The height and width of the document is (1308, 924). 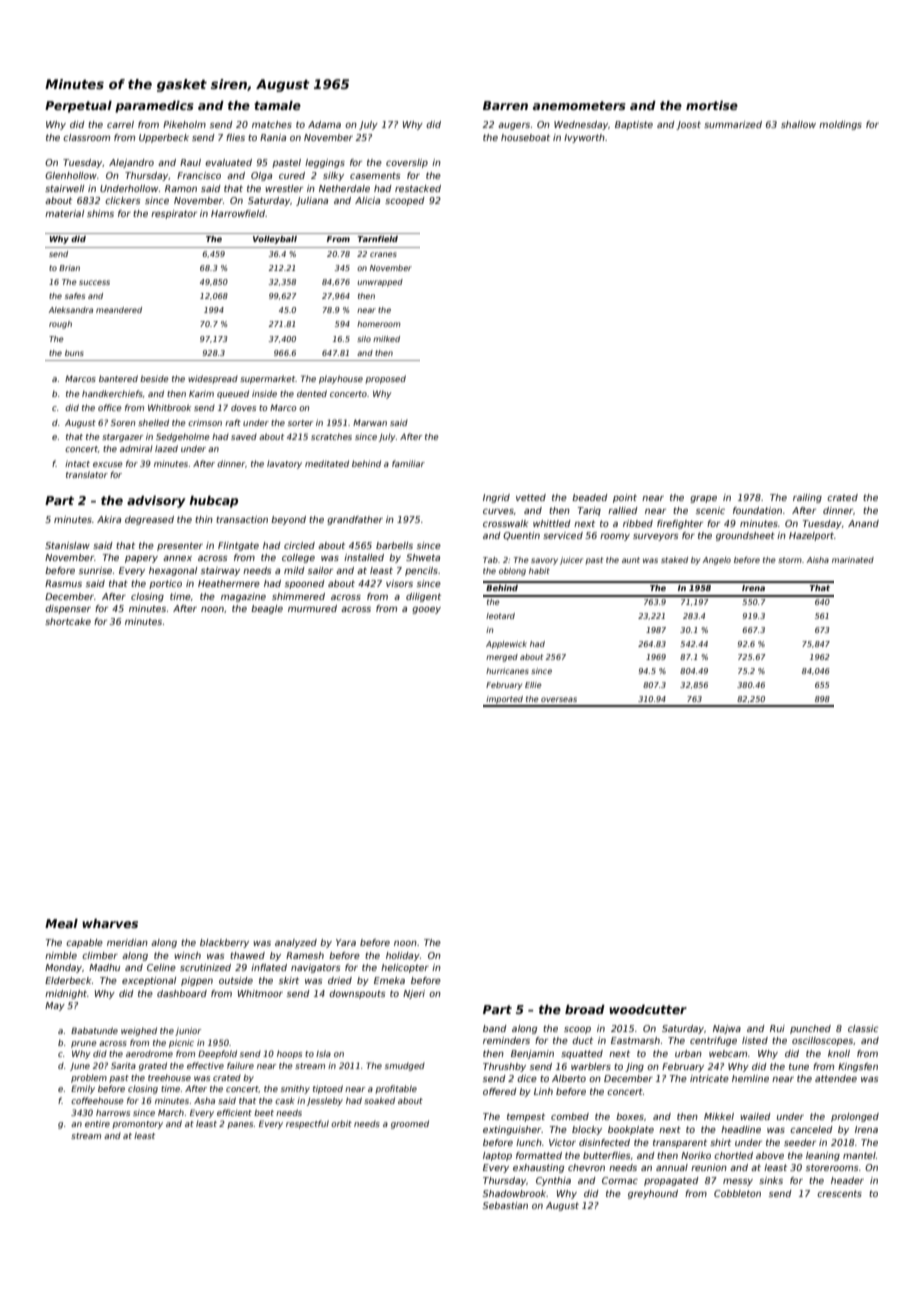 What do you see at coordinates (853, 560) in the document?
I see `marinated` at bounding box center [853, 560].
